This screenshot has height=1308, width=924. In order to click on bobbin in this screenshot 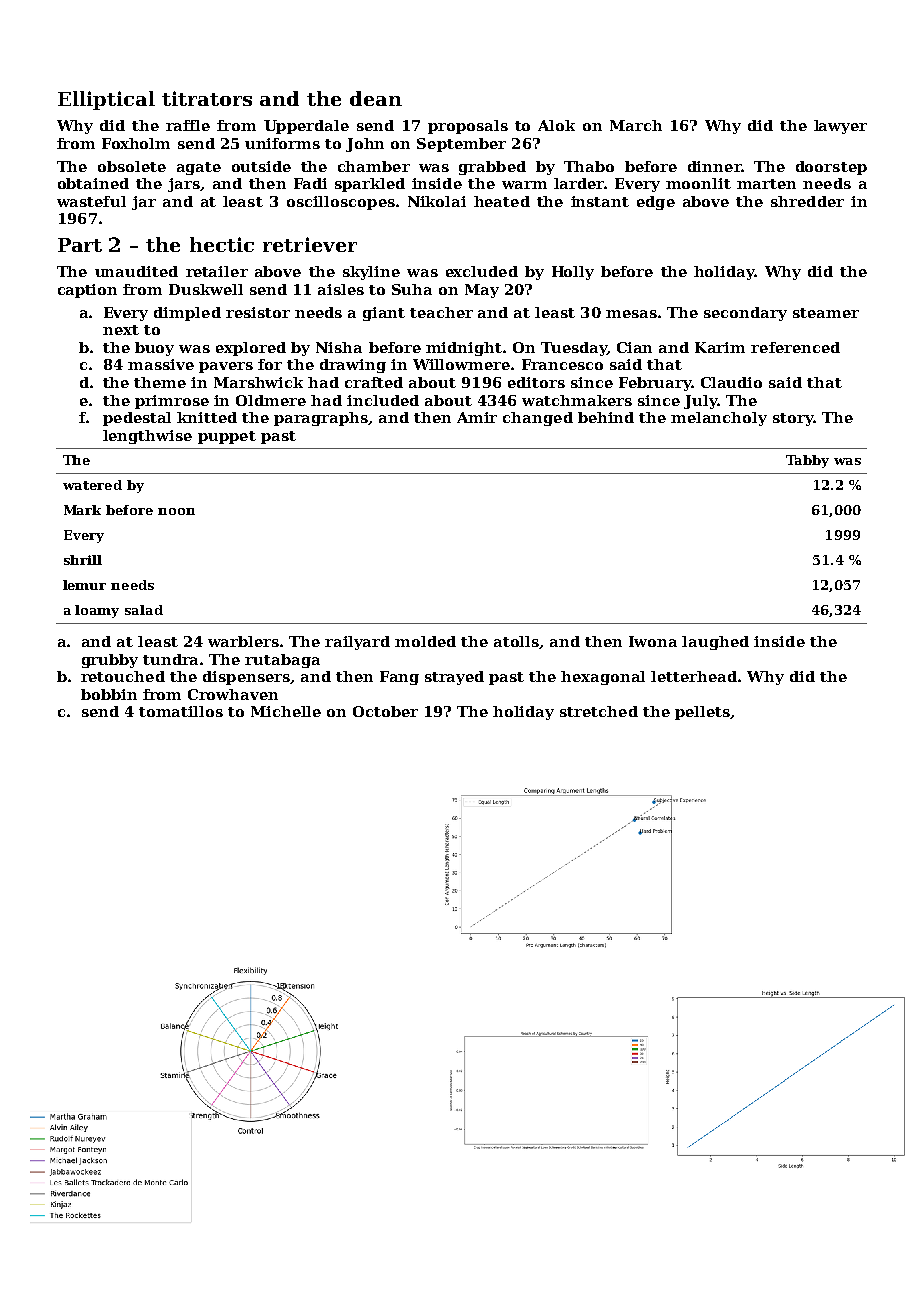, I will do `click(109, 694)`.
